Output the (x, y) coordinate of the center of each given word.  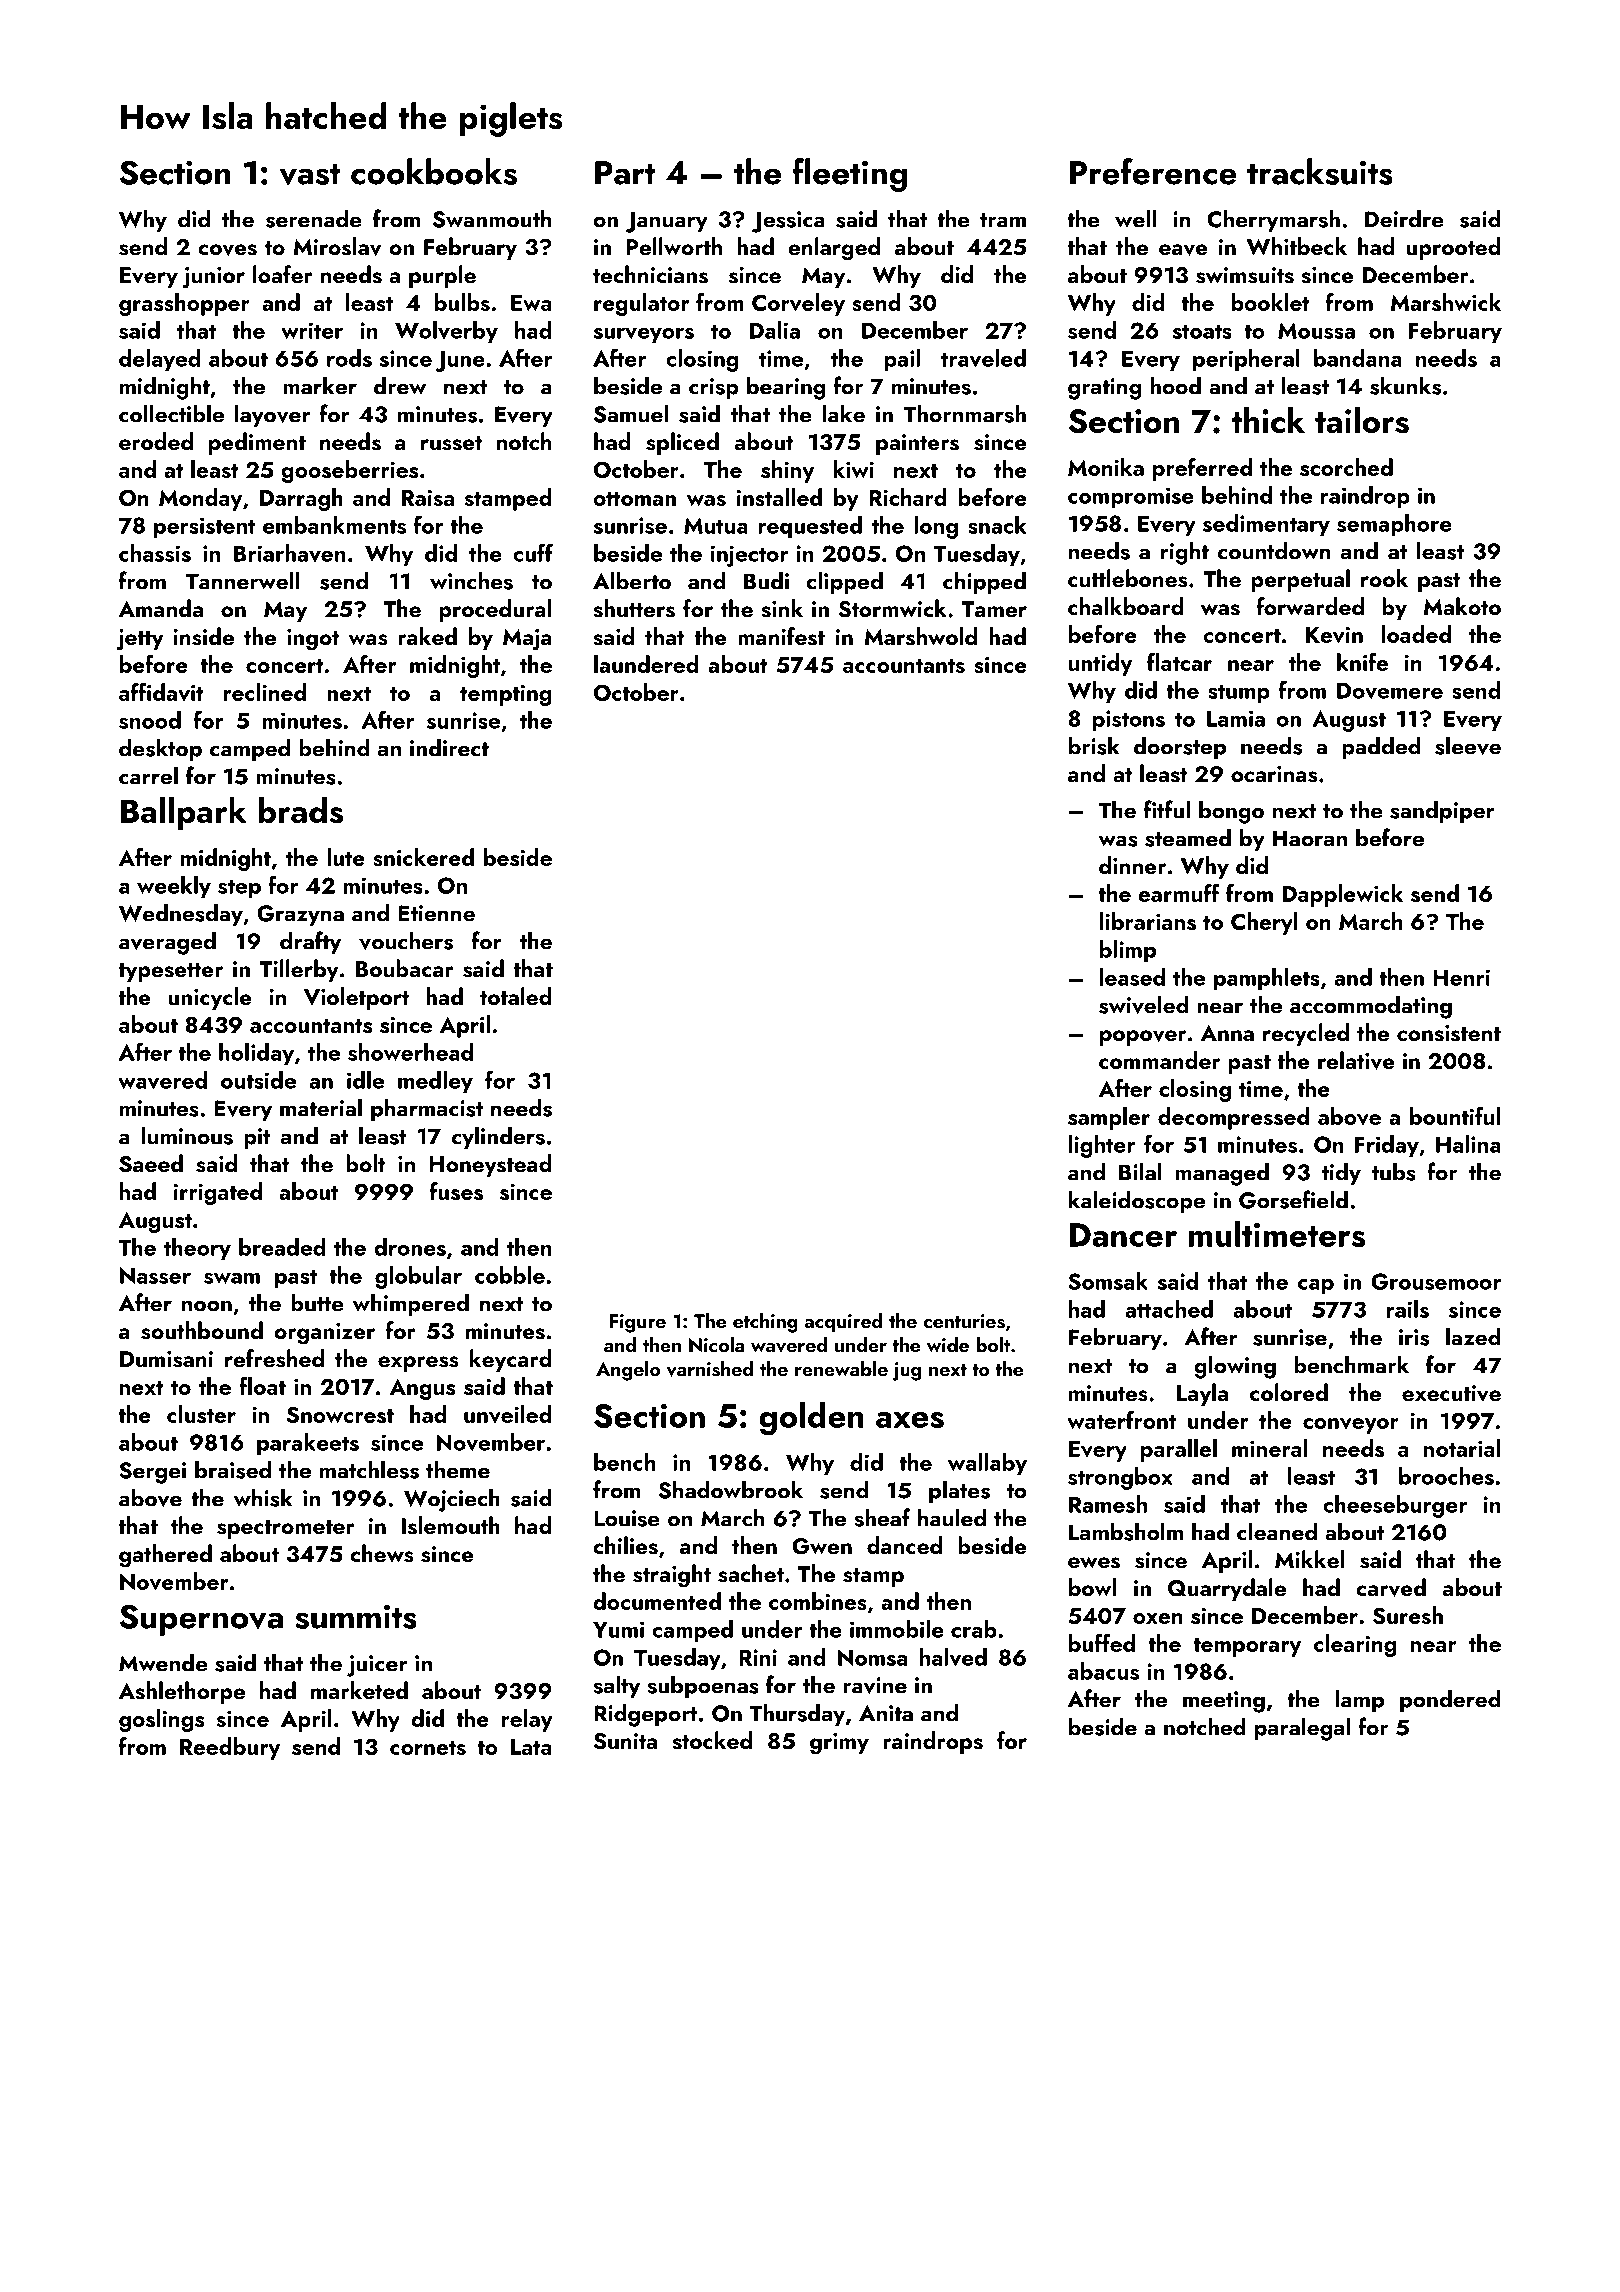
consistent (1449, 1033)
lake (844, 413)
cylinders (498, 1137)
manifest (781, 636)
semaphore (1394, 525)
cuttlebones (1127, 578)
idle (365, 1080)
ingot (313, 640)
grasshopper (184, 304)
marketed (359, 1690)
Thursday (797, 1714)
